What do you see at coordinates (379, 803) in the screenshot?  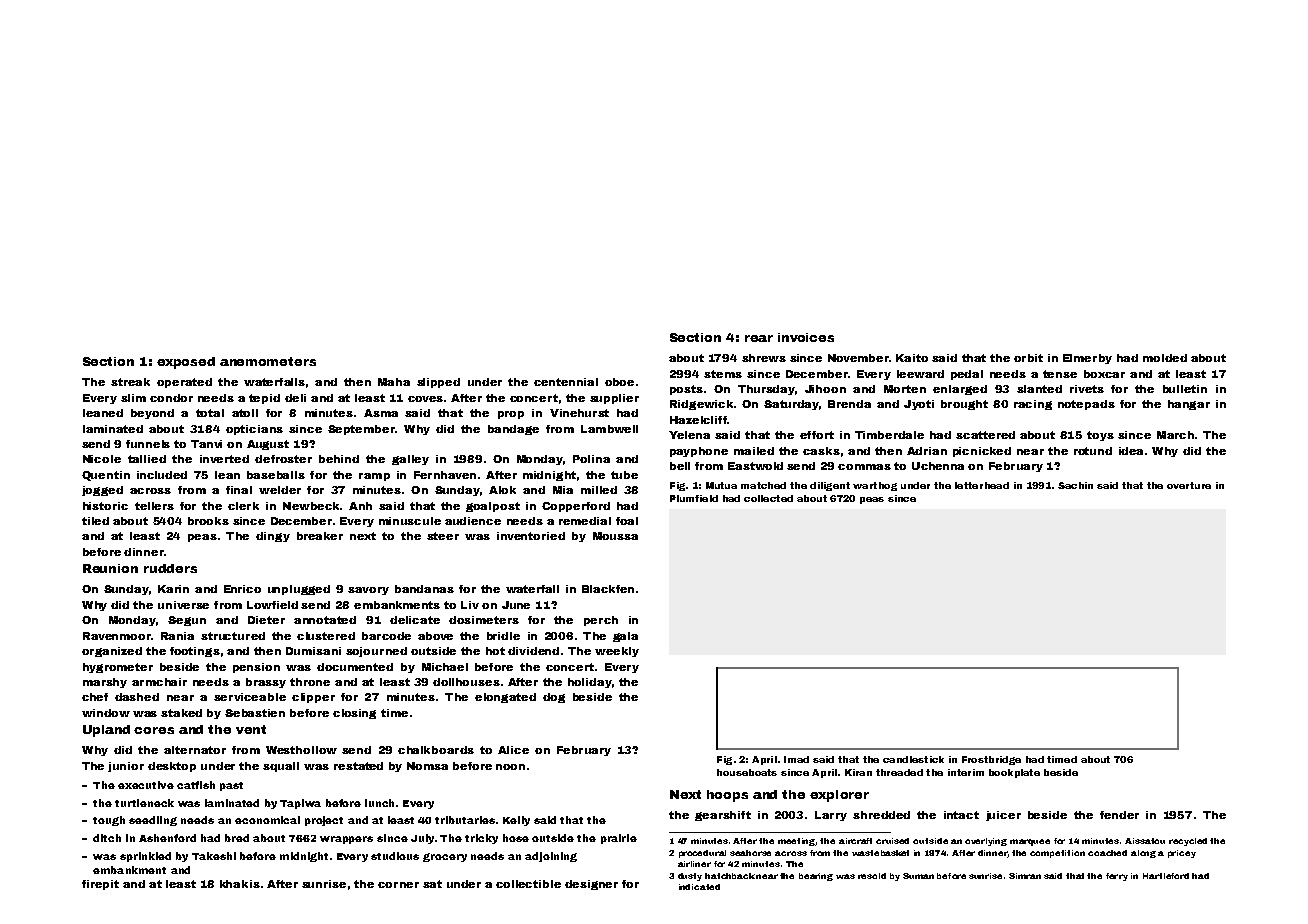 I see `lunch` at bounding box center [379, 803].
